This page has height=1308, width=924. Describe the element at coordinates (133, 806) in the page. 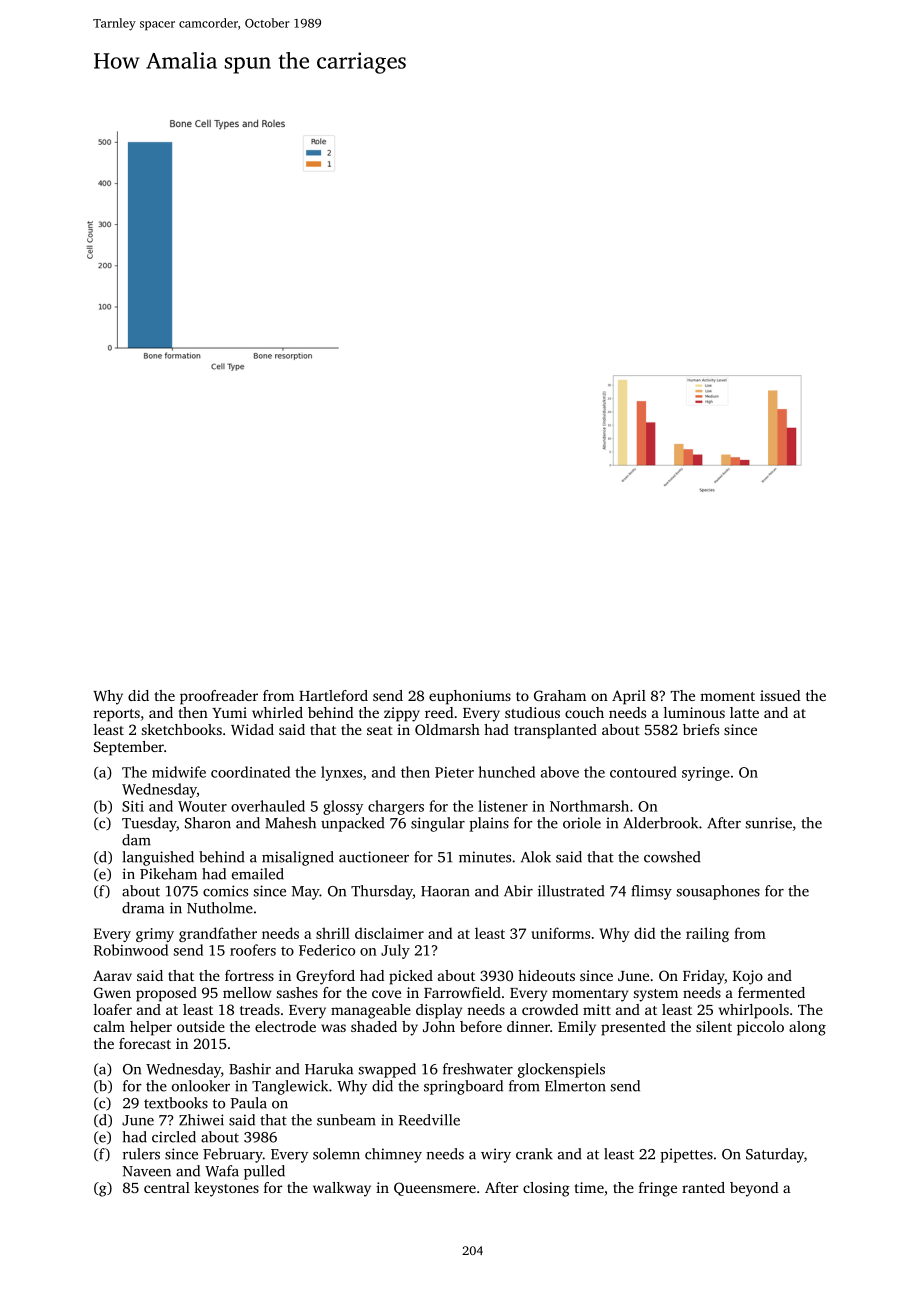

I see `Siti` at that location.
